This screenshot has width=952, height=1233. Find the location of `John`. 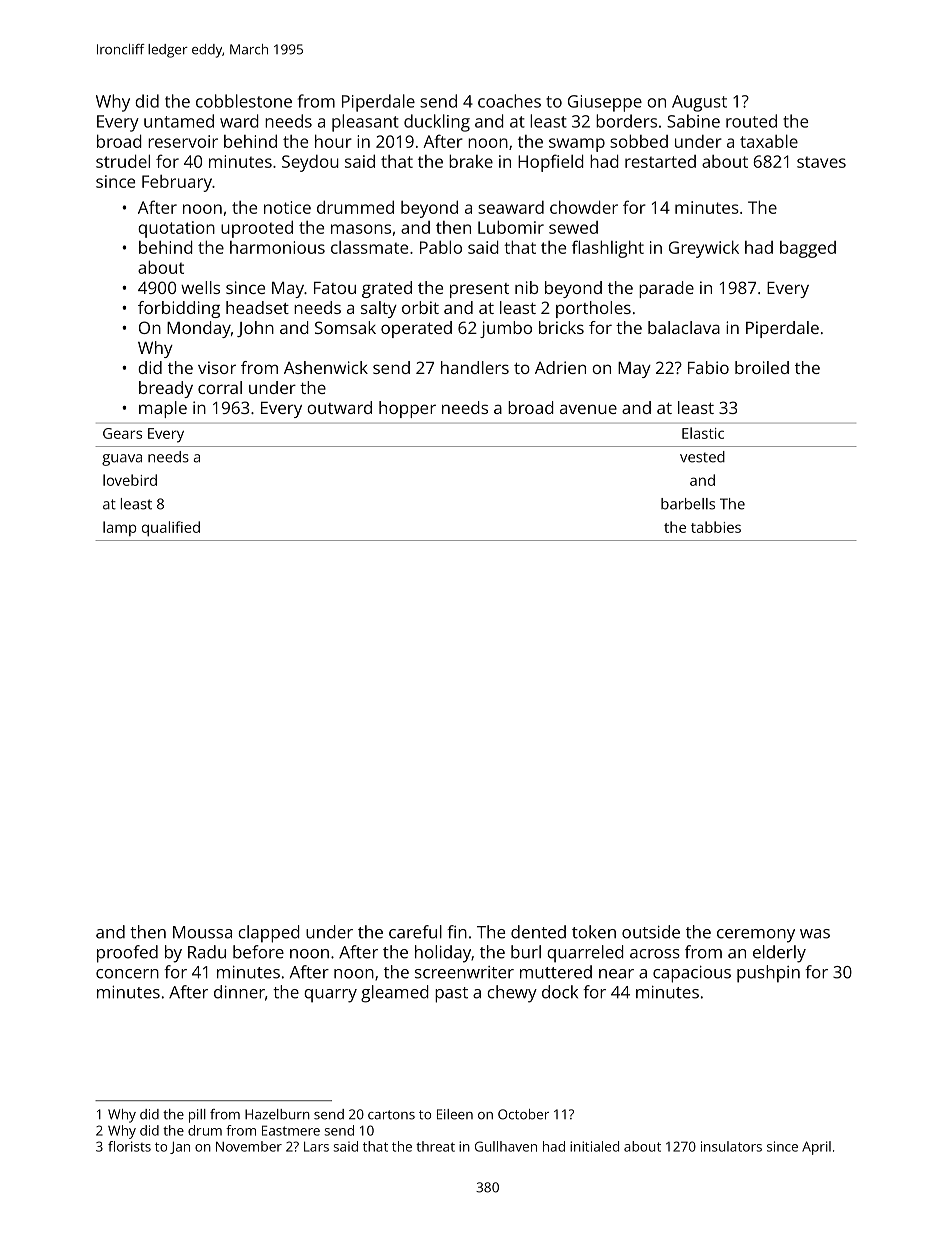

John is located at coordinates (255, 329).
